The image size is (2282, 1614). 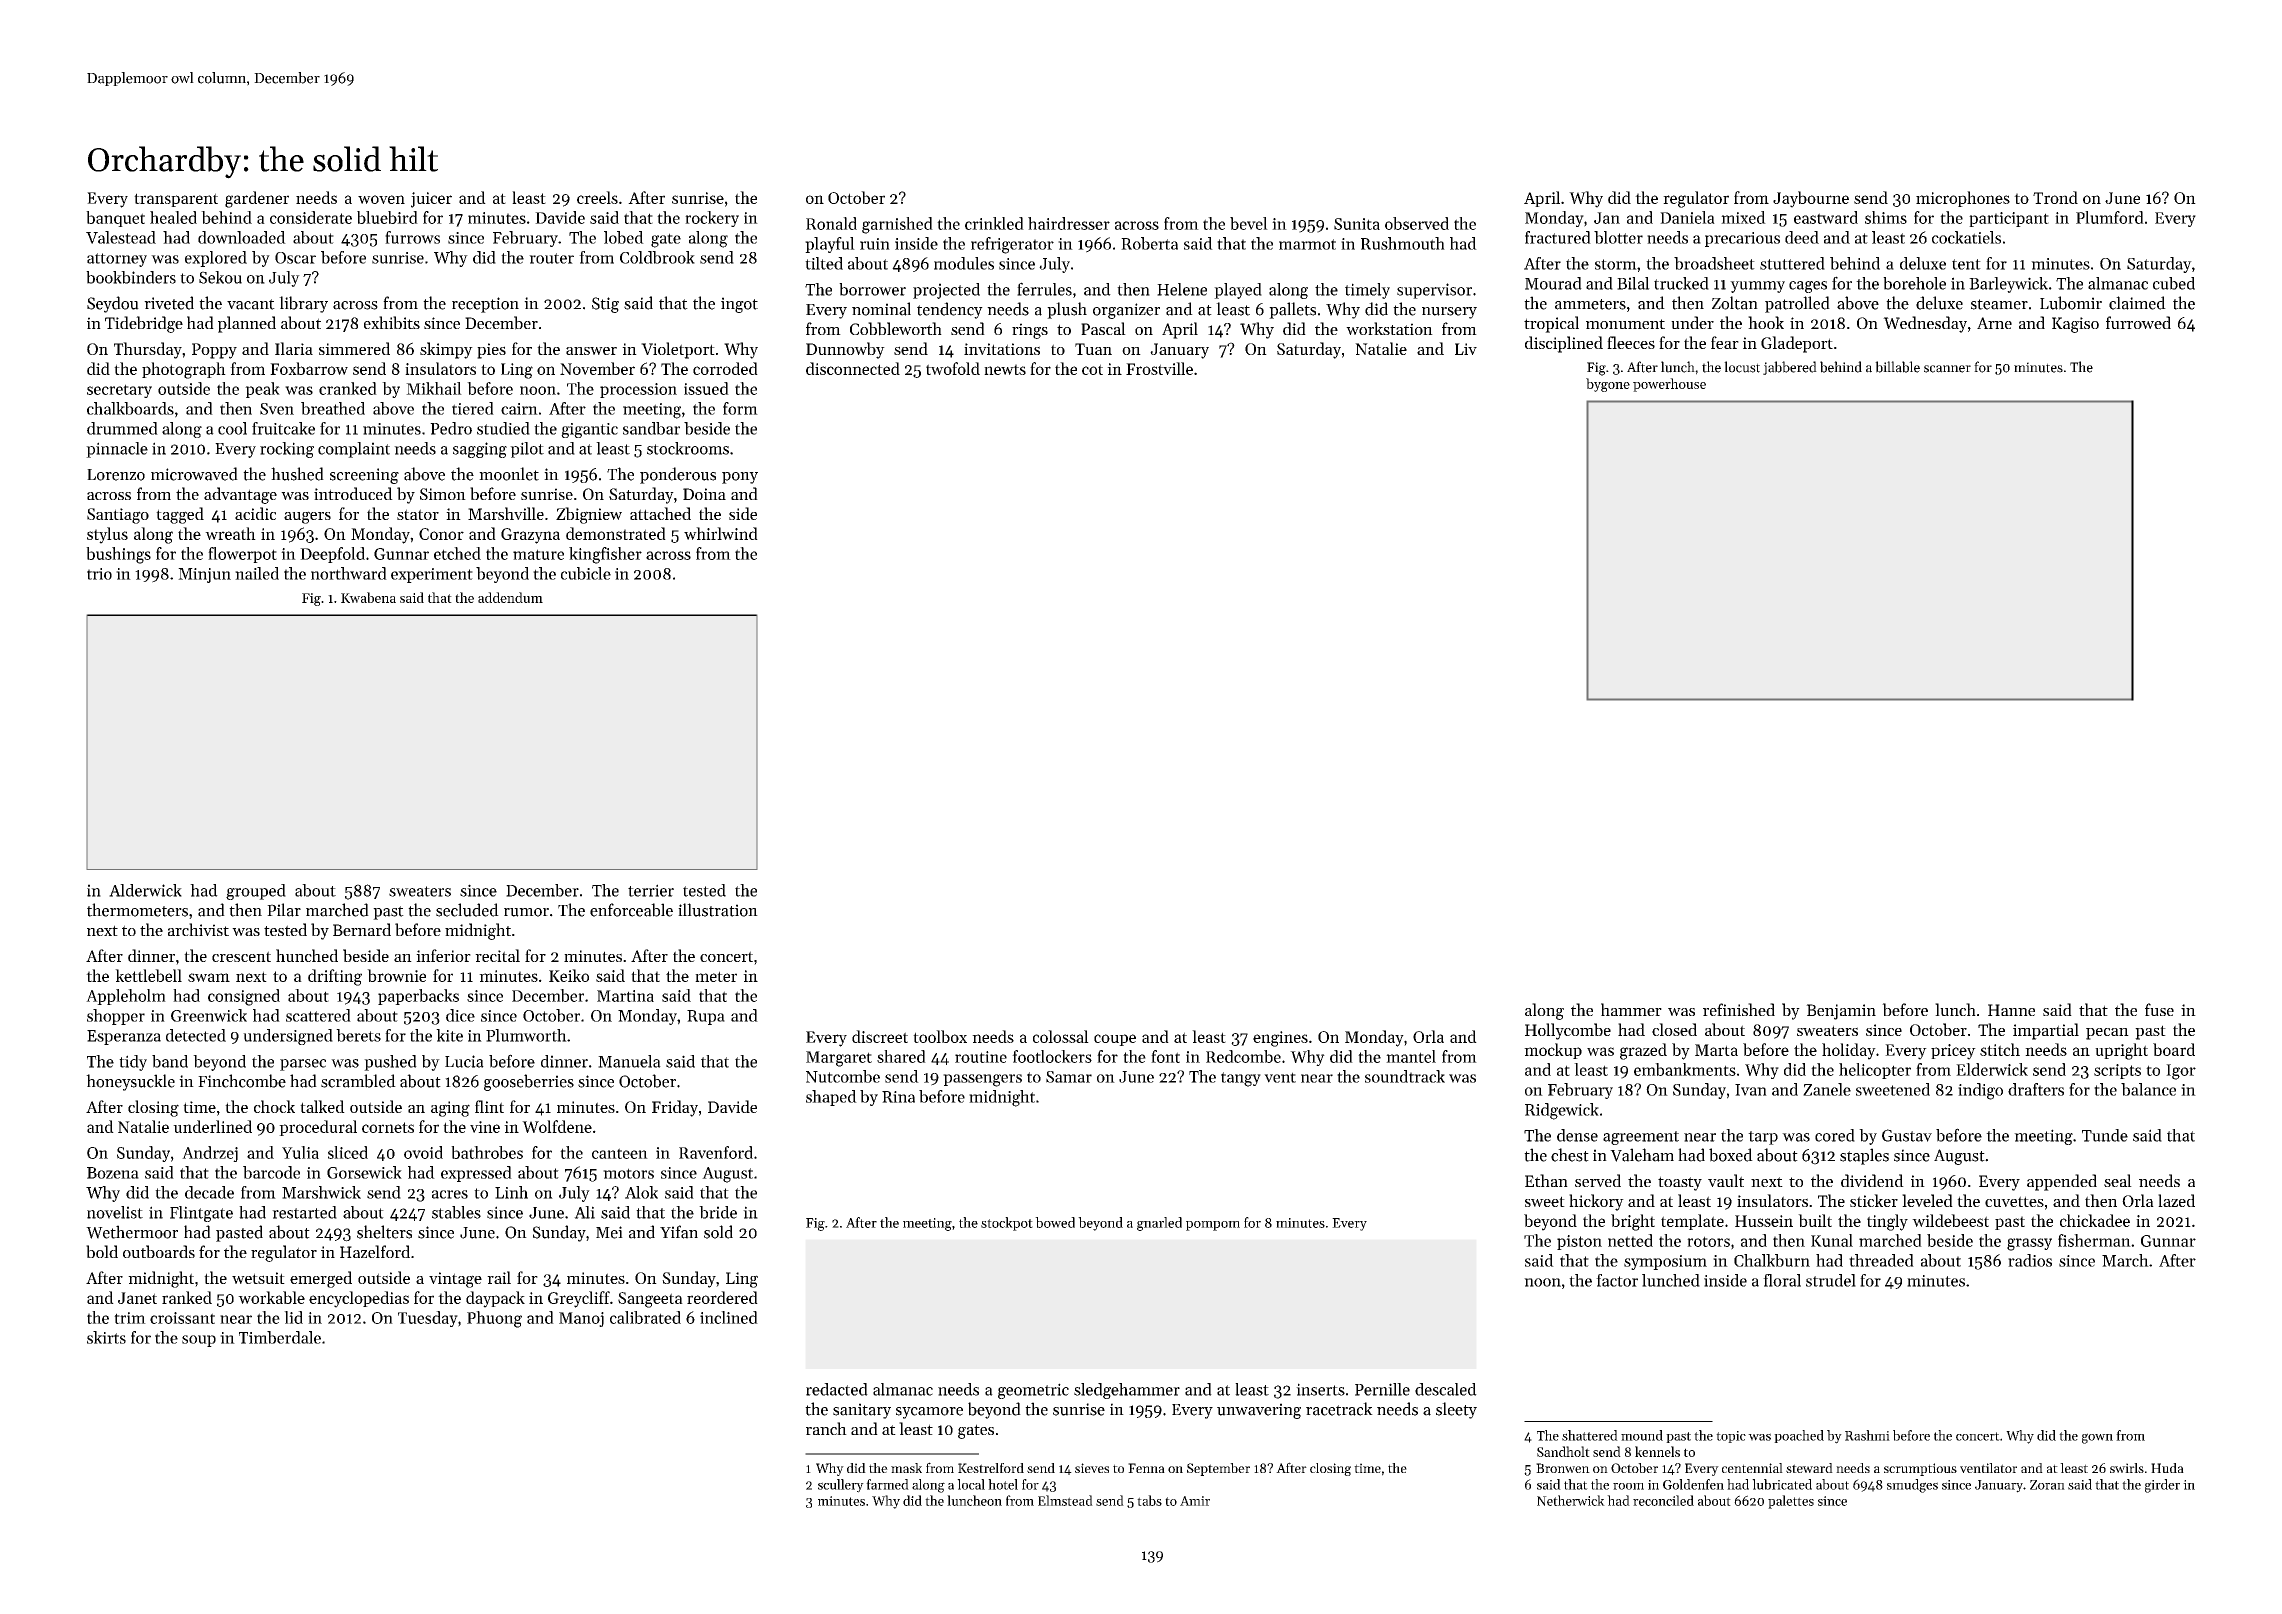 I want to click on dense, so click(x=1577, y=1135).
